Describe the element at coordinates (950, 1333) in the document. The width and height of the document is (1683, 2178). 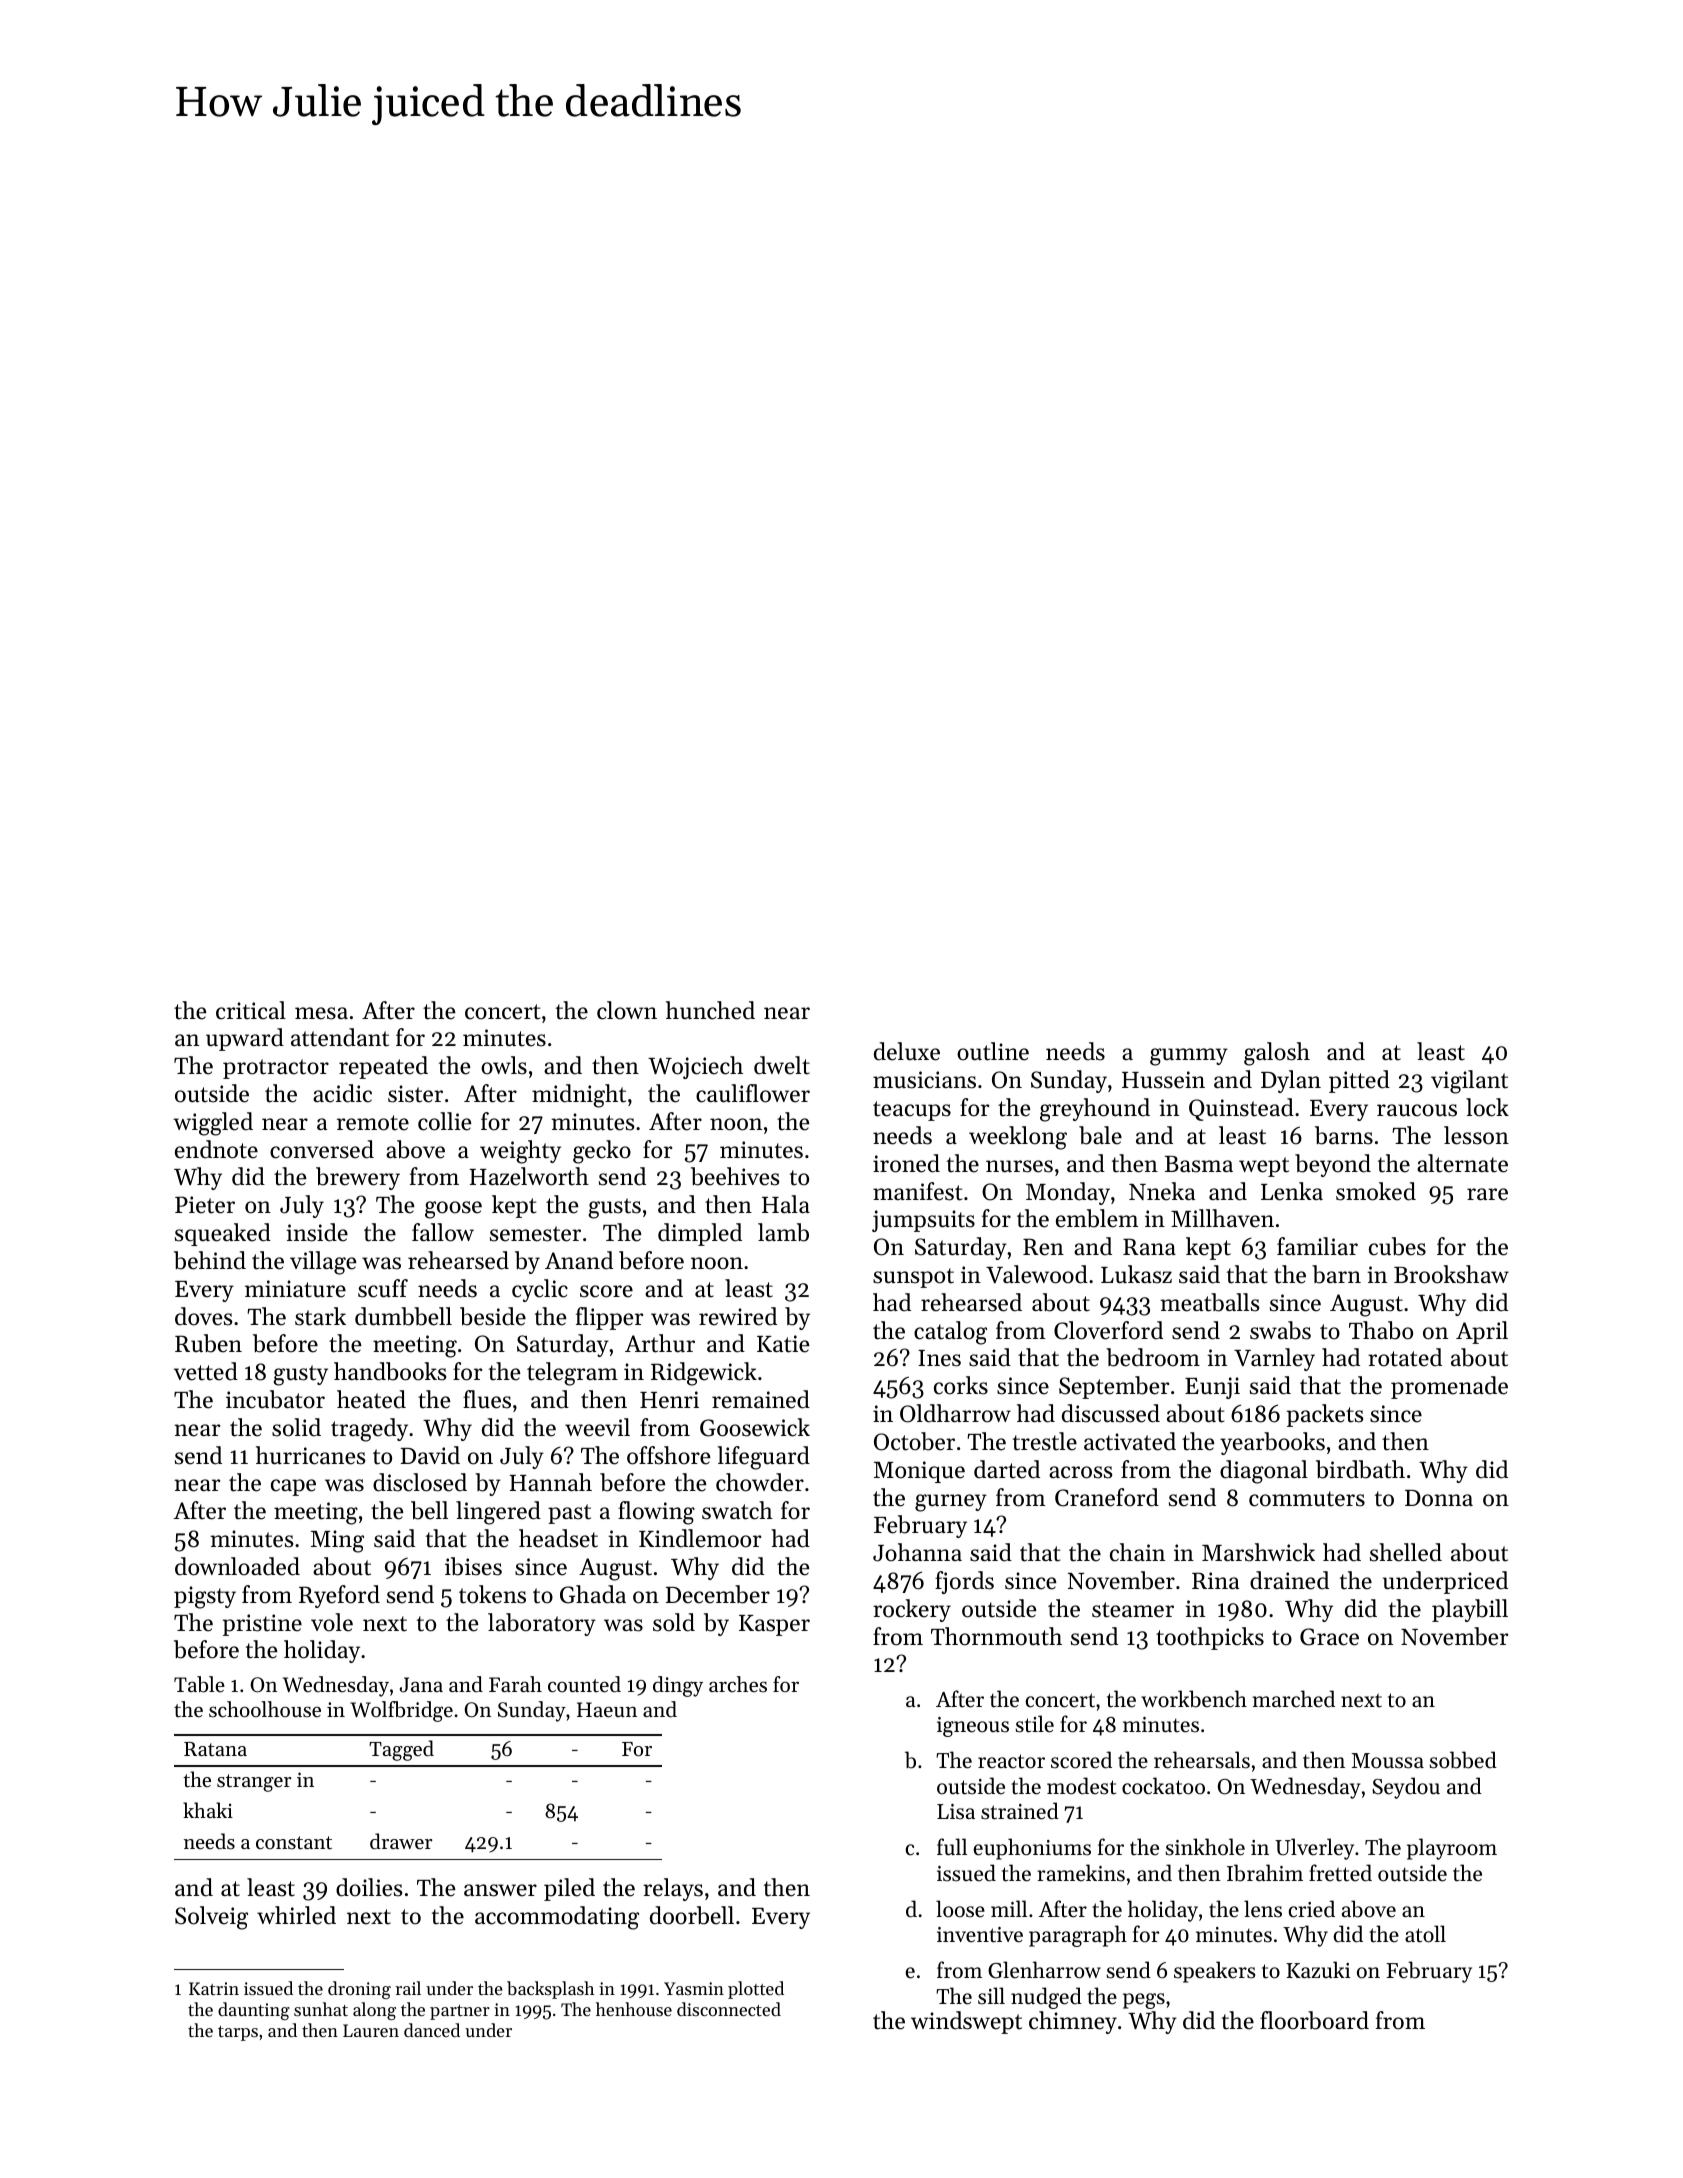
I see `catalog` at that location.
